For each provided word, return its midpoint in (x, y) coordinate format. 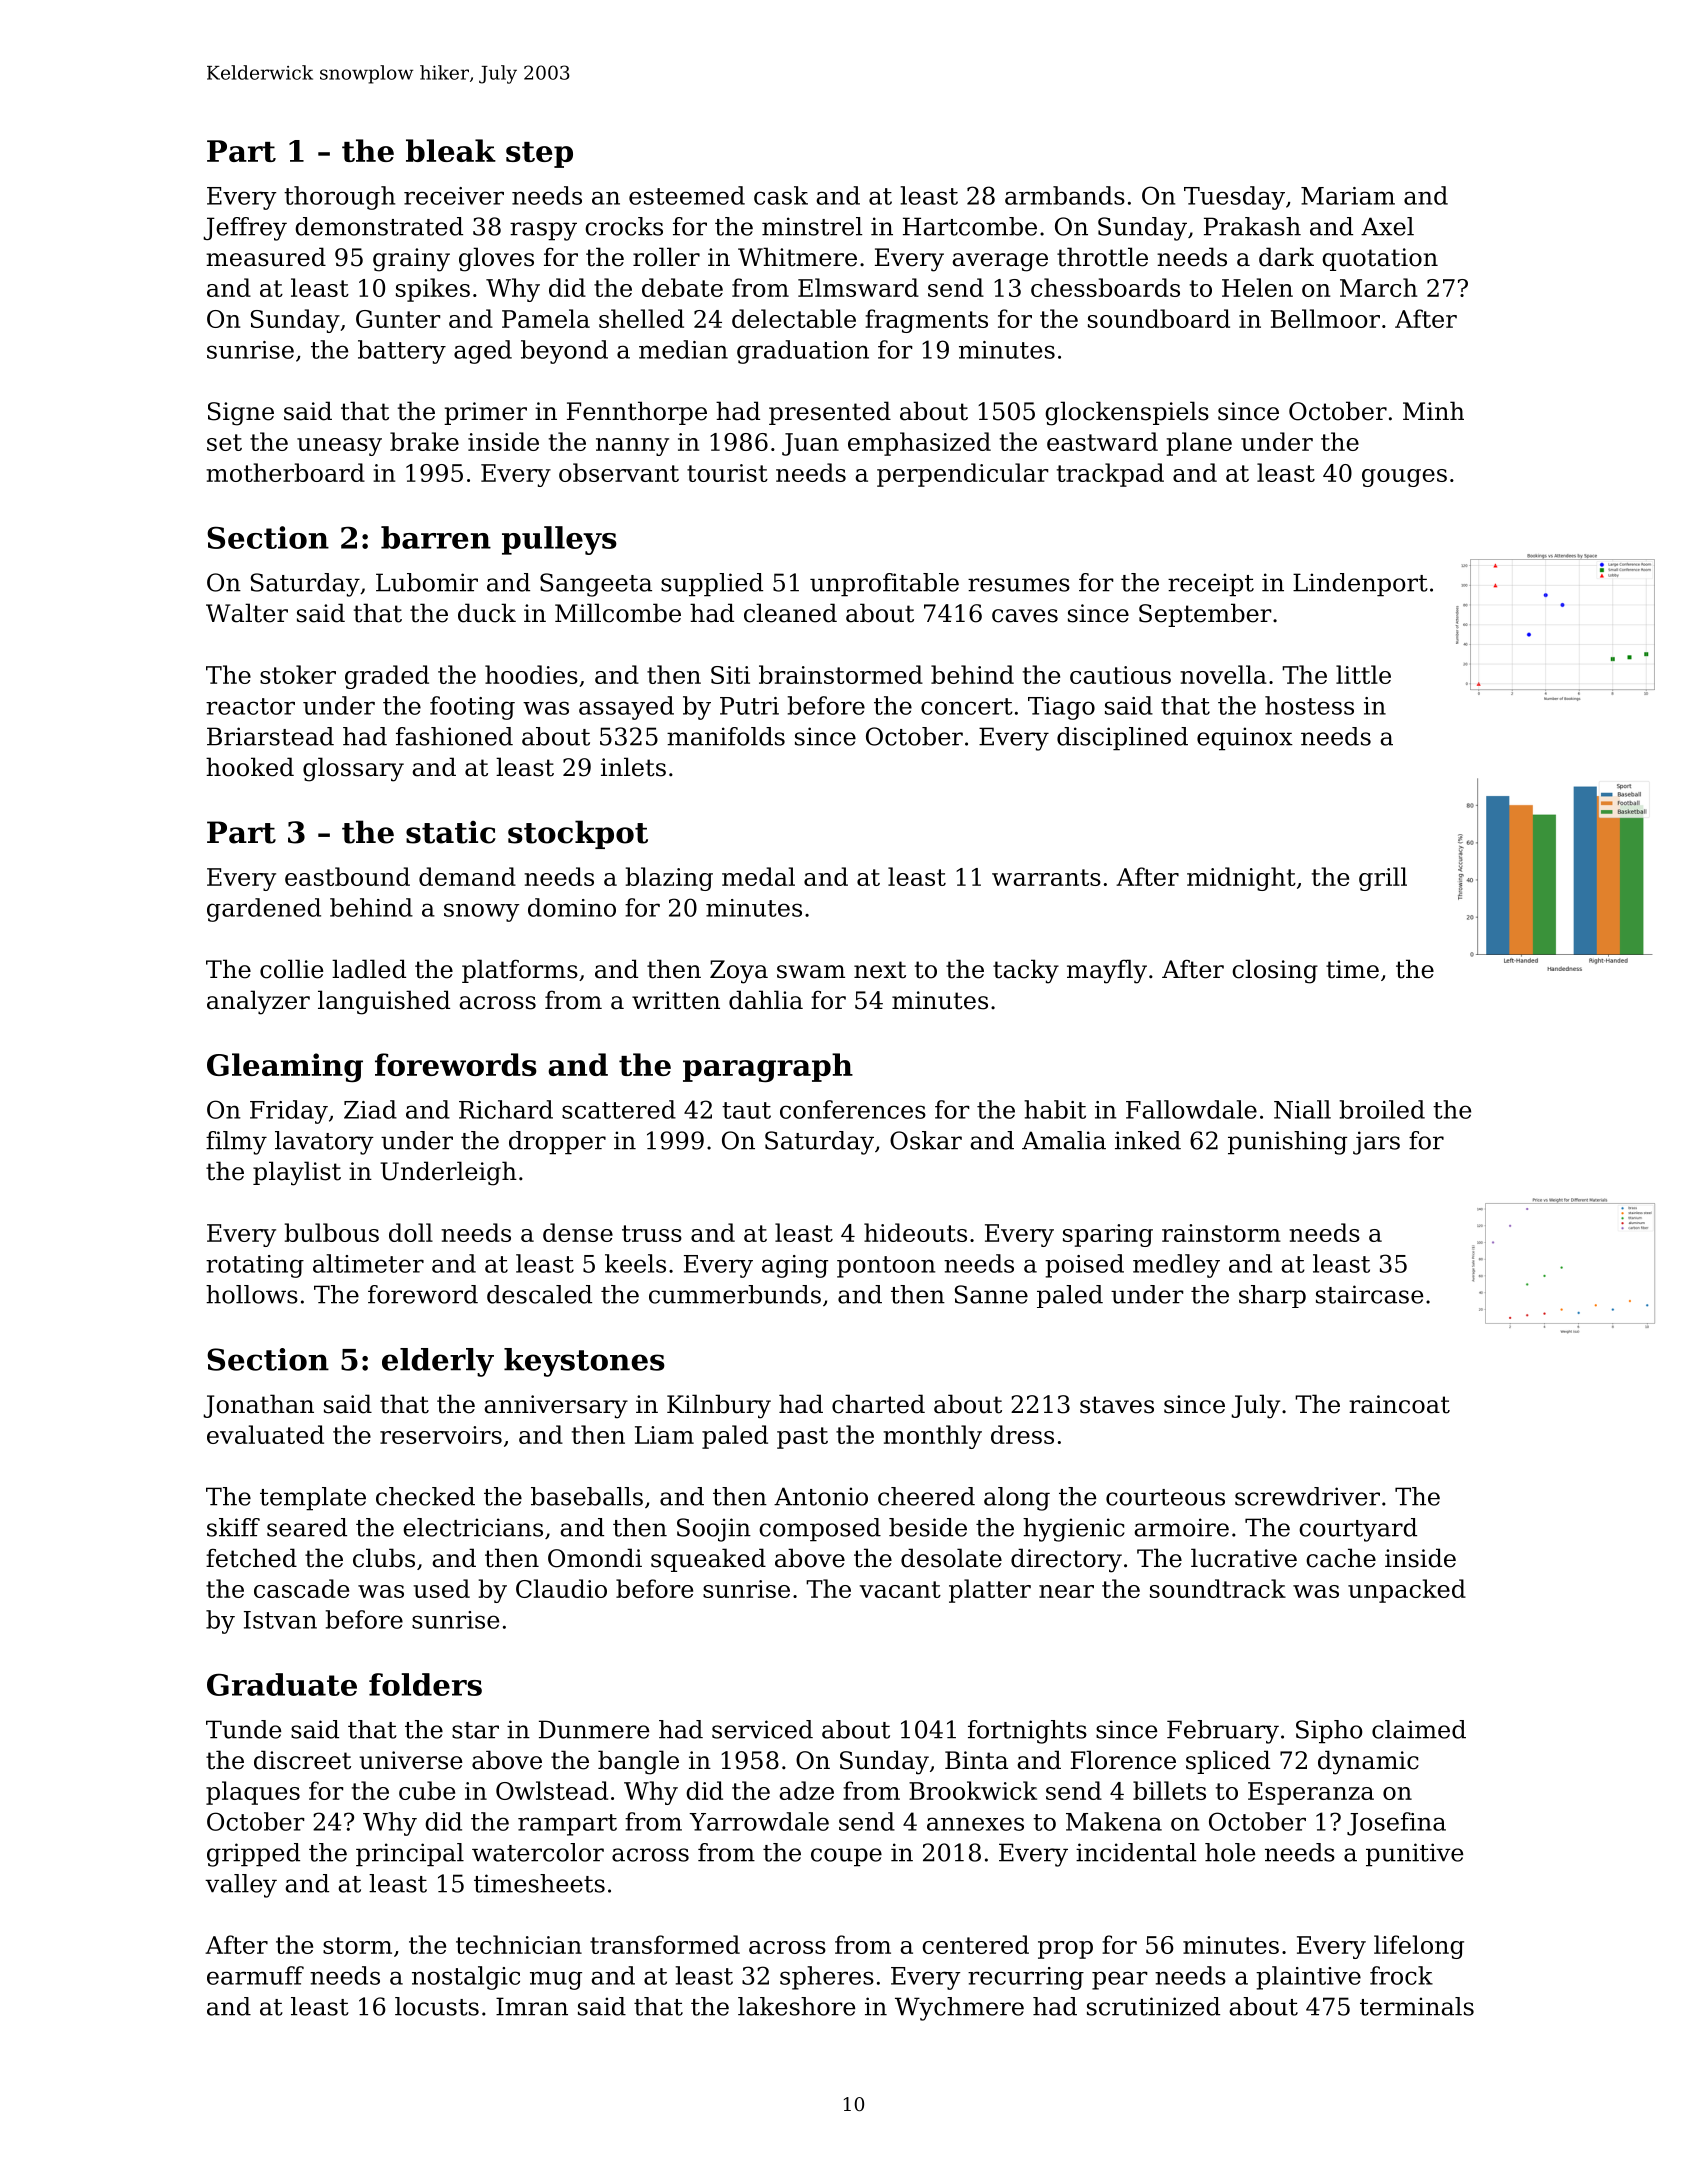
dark (1286, 257)
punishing (1287, 1143)
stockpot (578, 834)
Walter (247, 613)
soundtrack (1218, 1588)
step (539, 155)
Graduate (282, 1684)
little (1363, 674)
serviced (762, 1729)
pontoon (886, 1267)
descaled (539, 1294)
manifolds (726, 736)
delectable (794, 318)
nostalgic (466, 1978)
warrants (1046, 877)
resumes (1019, 585)
